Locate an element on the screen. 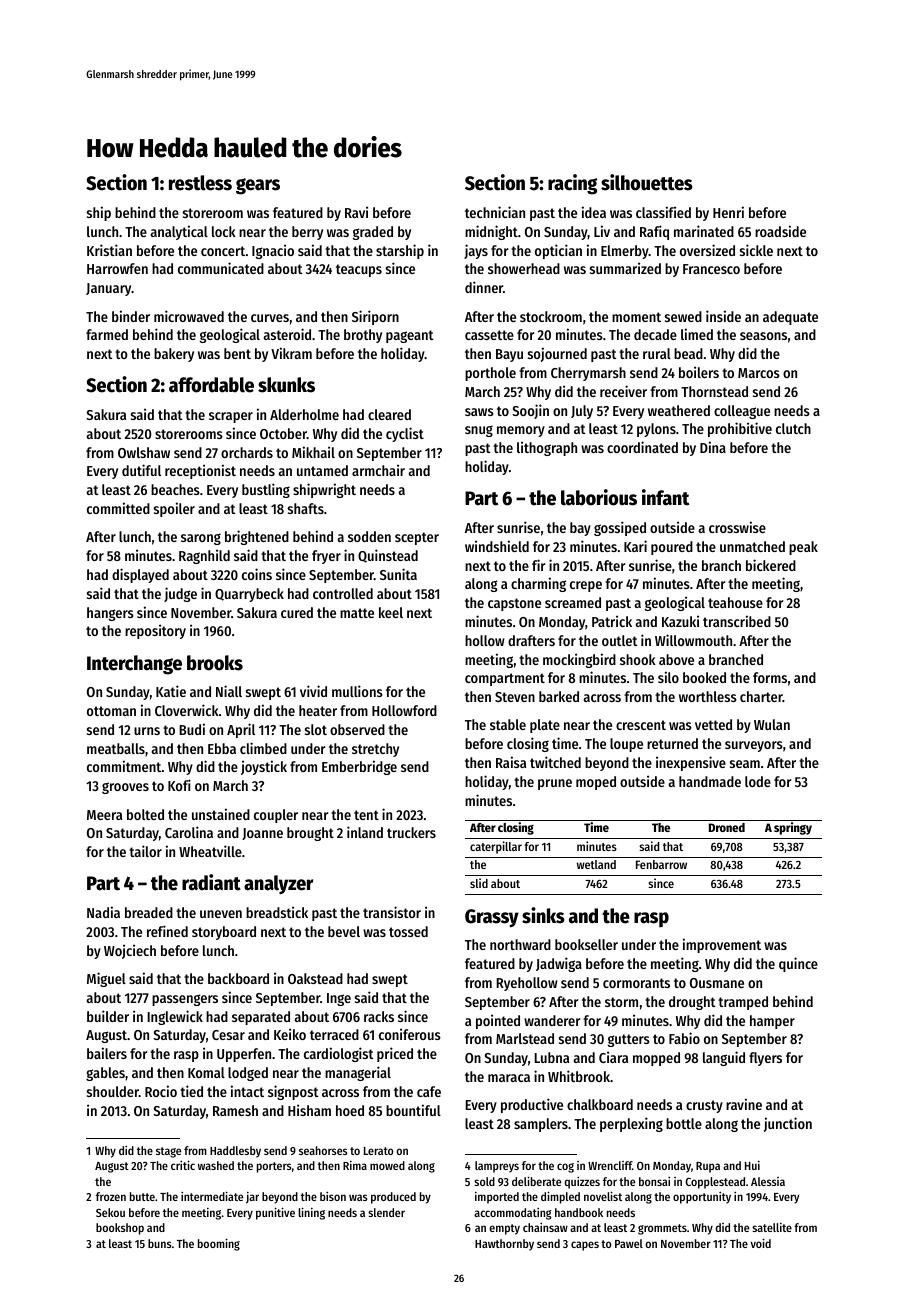  bakery is located at coordinates (174, 355).
